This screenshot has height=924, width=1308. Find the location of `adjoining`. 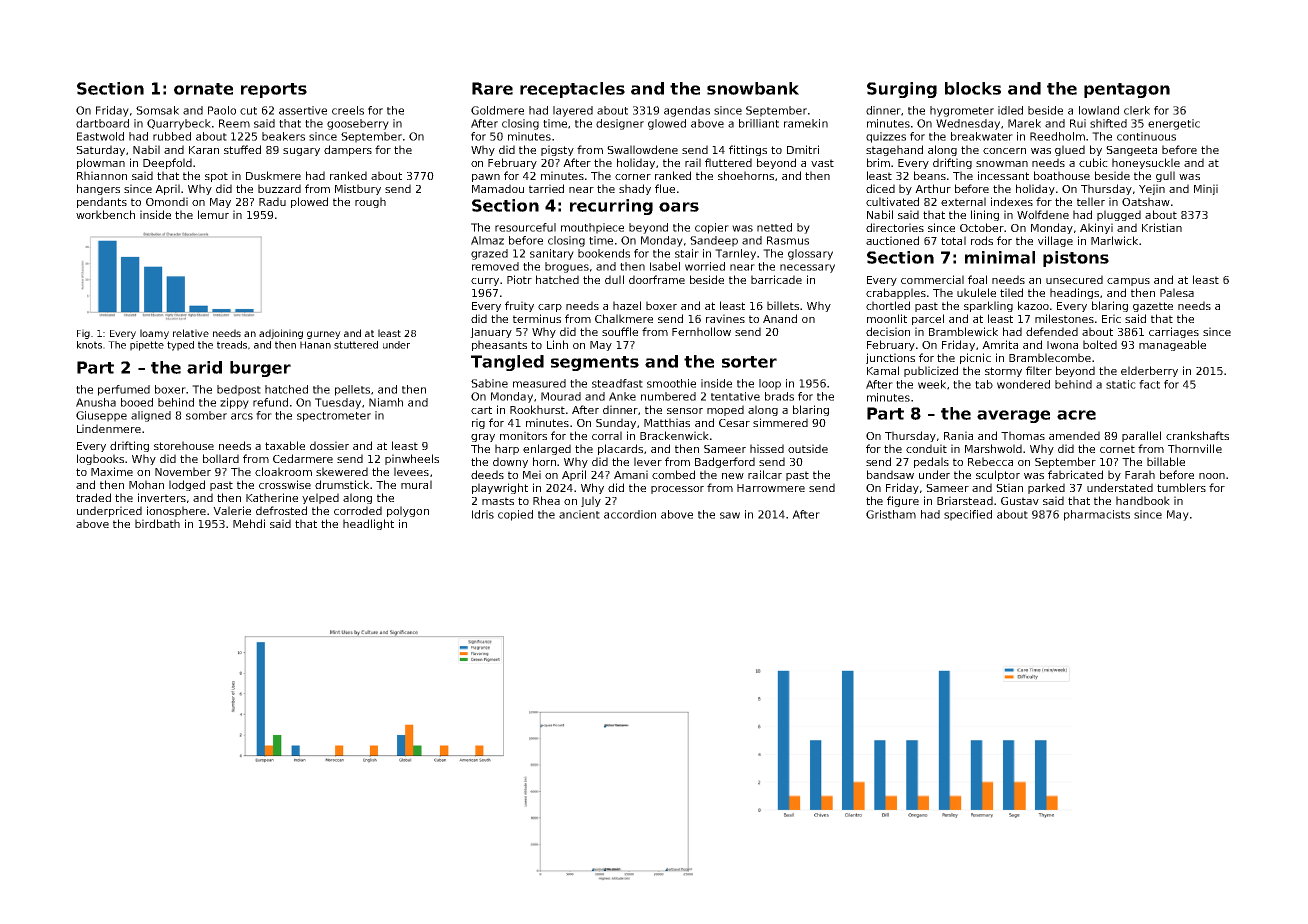

adjoining is located at coordinates (281, 334).
